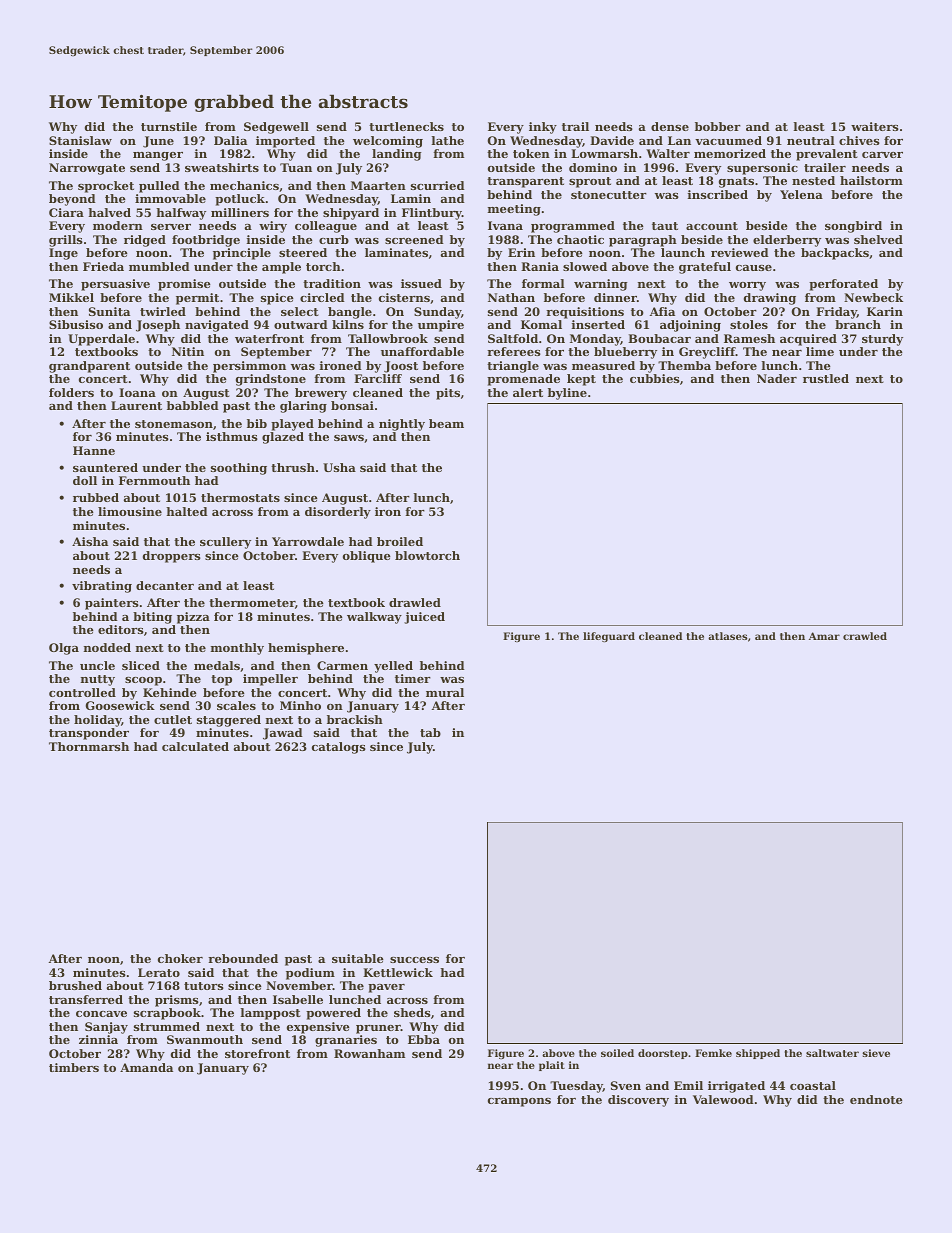  Describe the element at coordinates (358, 958) in the page. I see `suitable` at that location.
